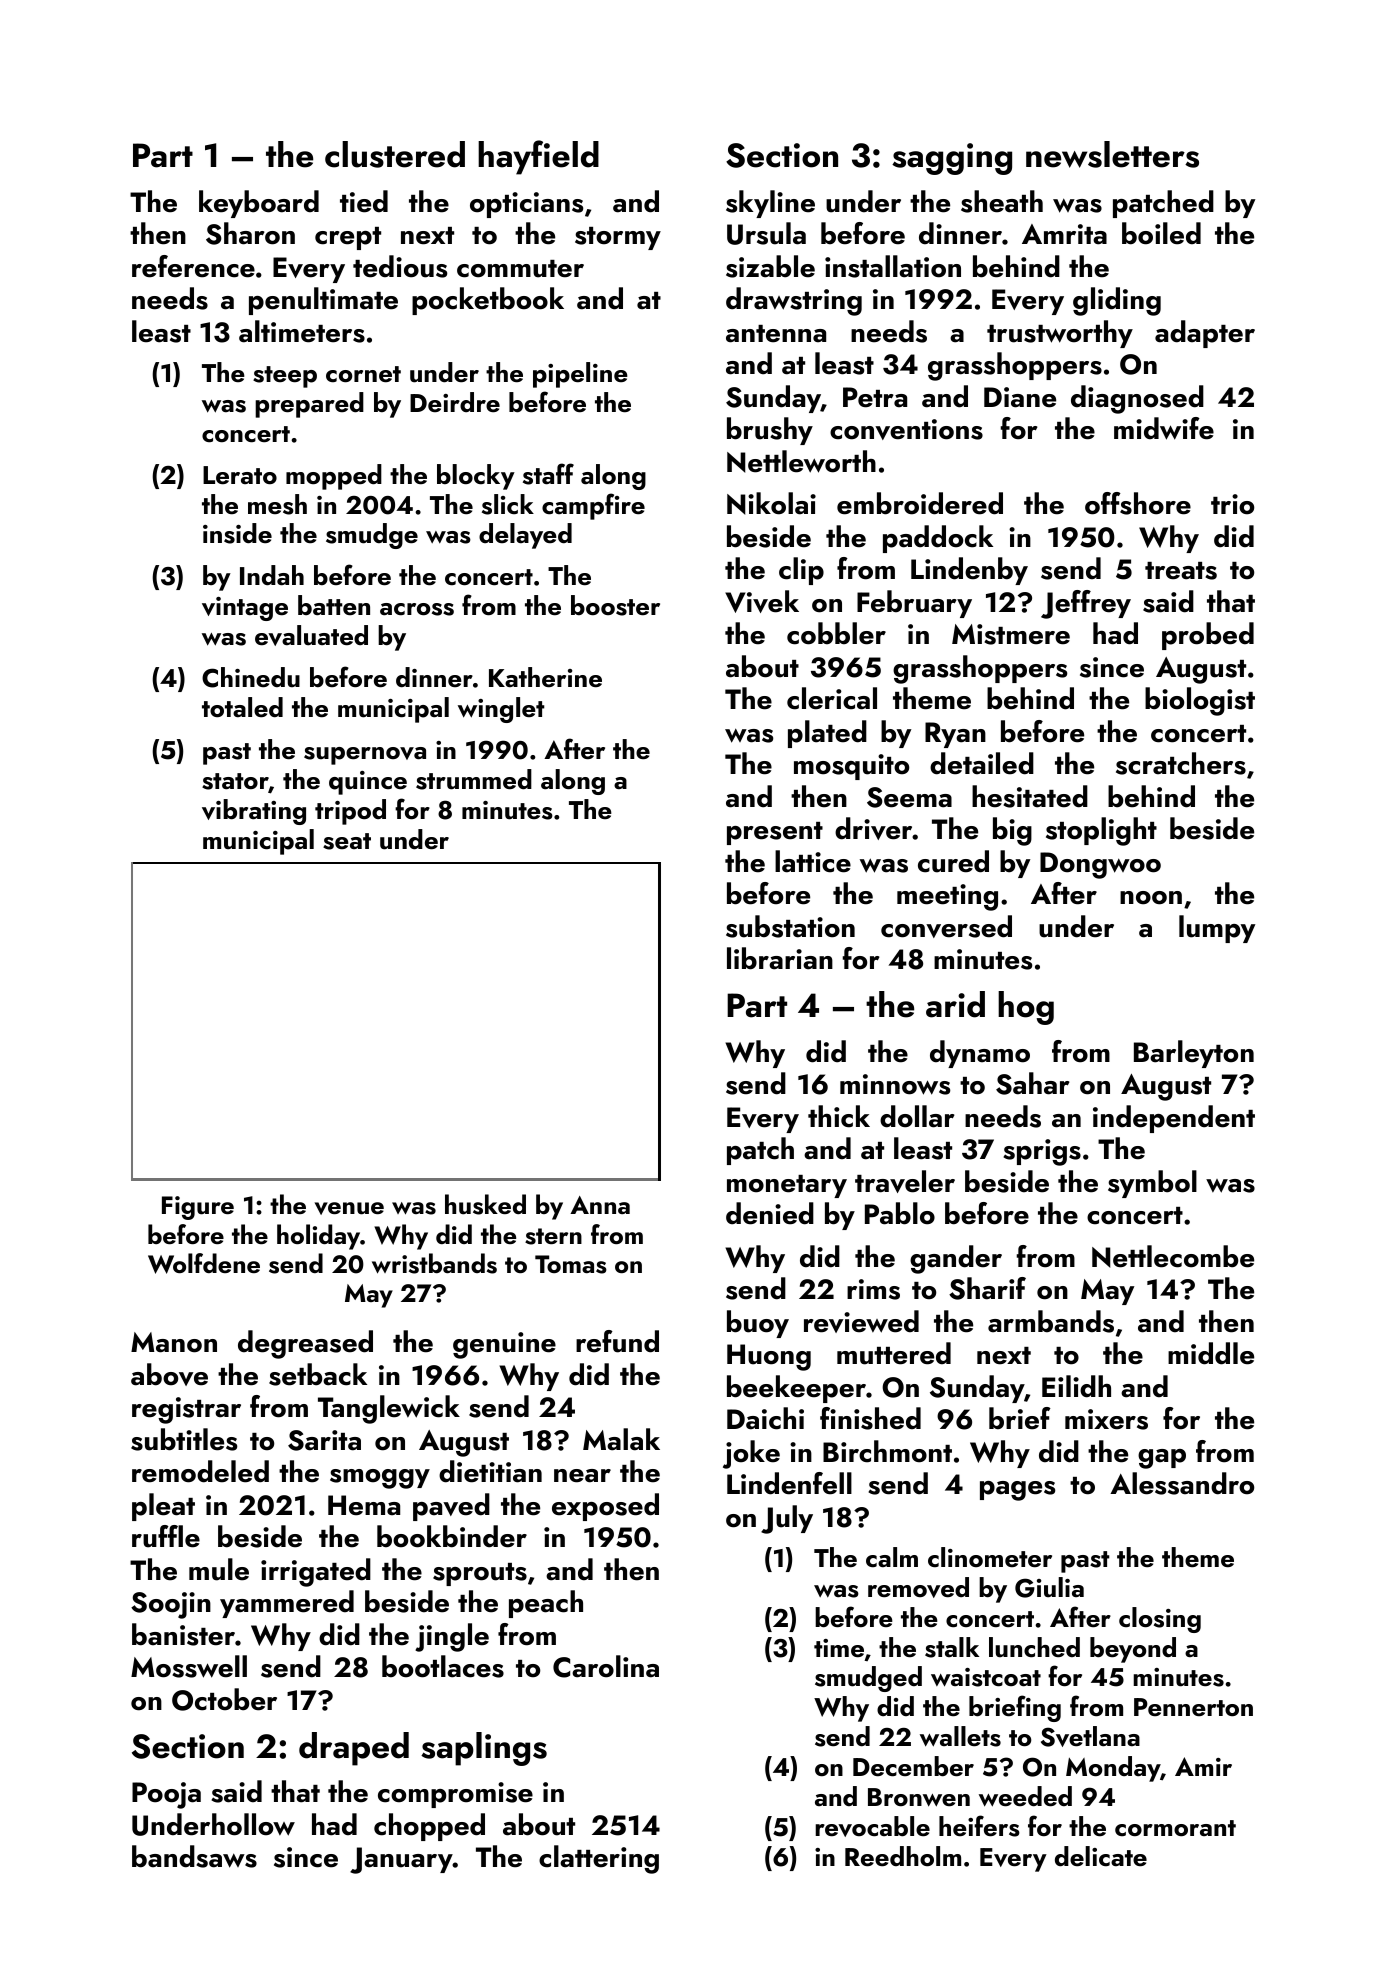 This page has width=1386, height=1969. What do you see at coordinates (525, 536) in the page?
I see `delayed` at bounding box center [525, 536].
